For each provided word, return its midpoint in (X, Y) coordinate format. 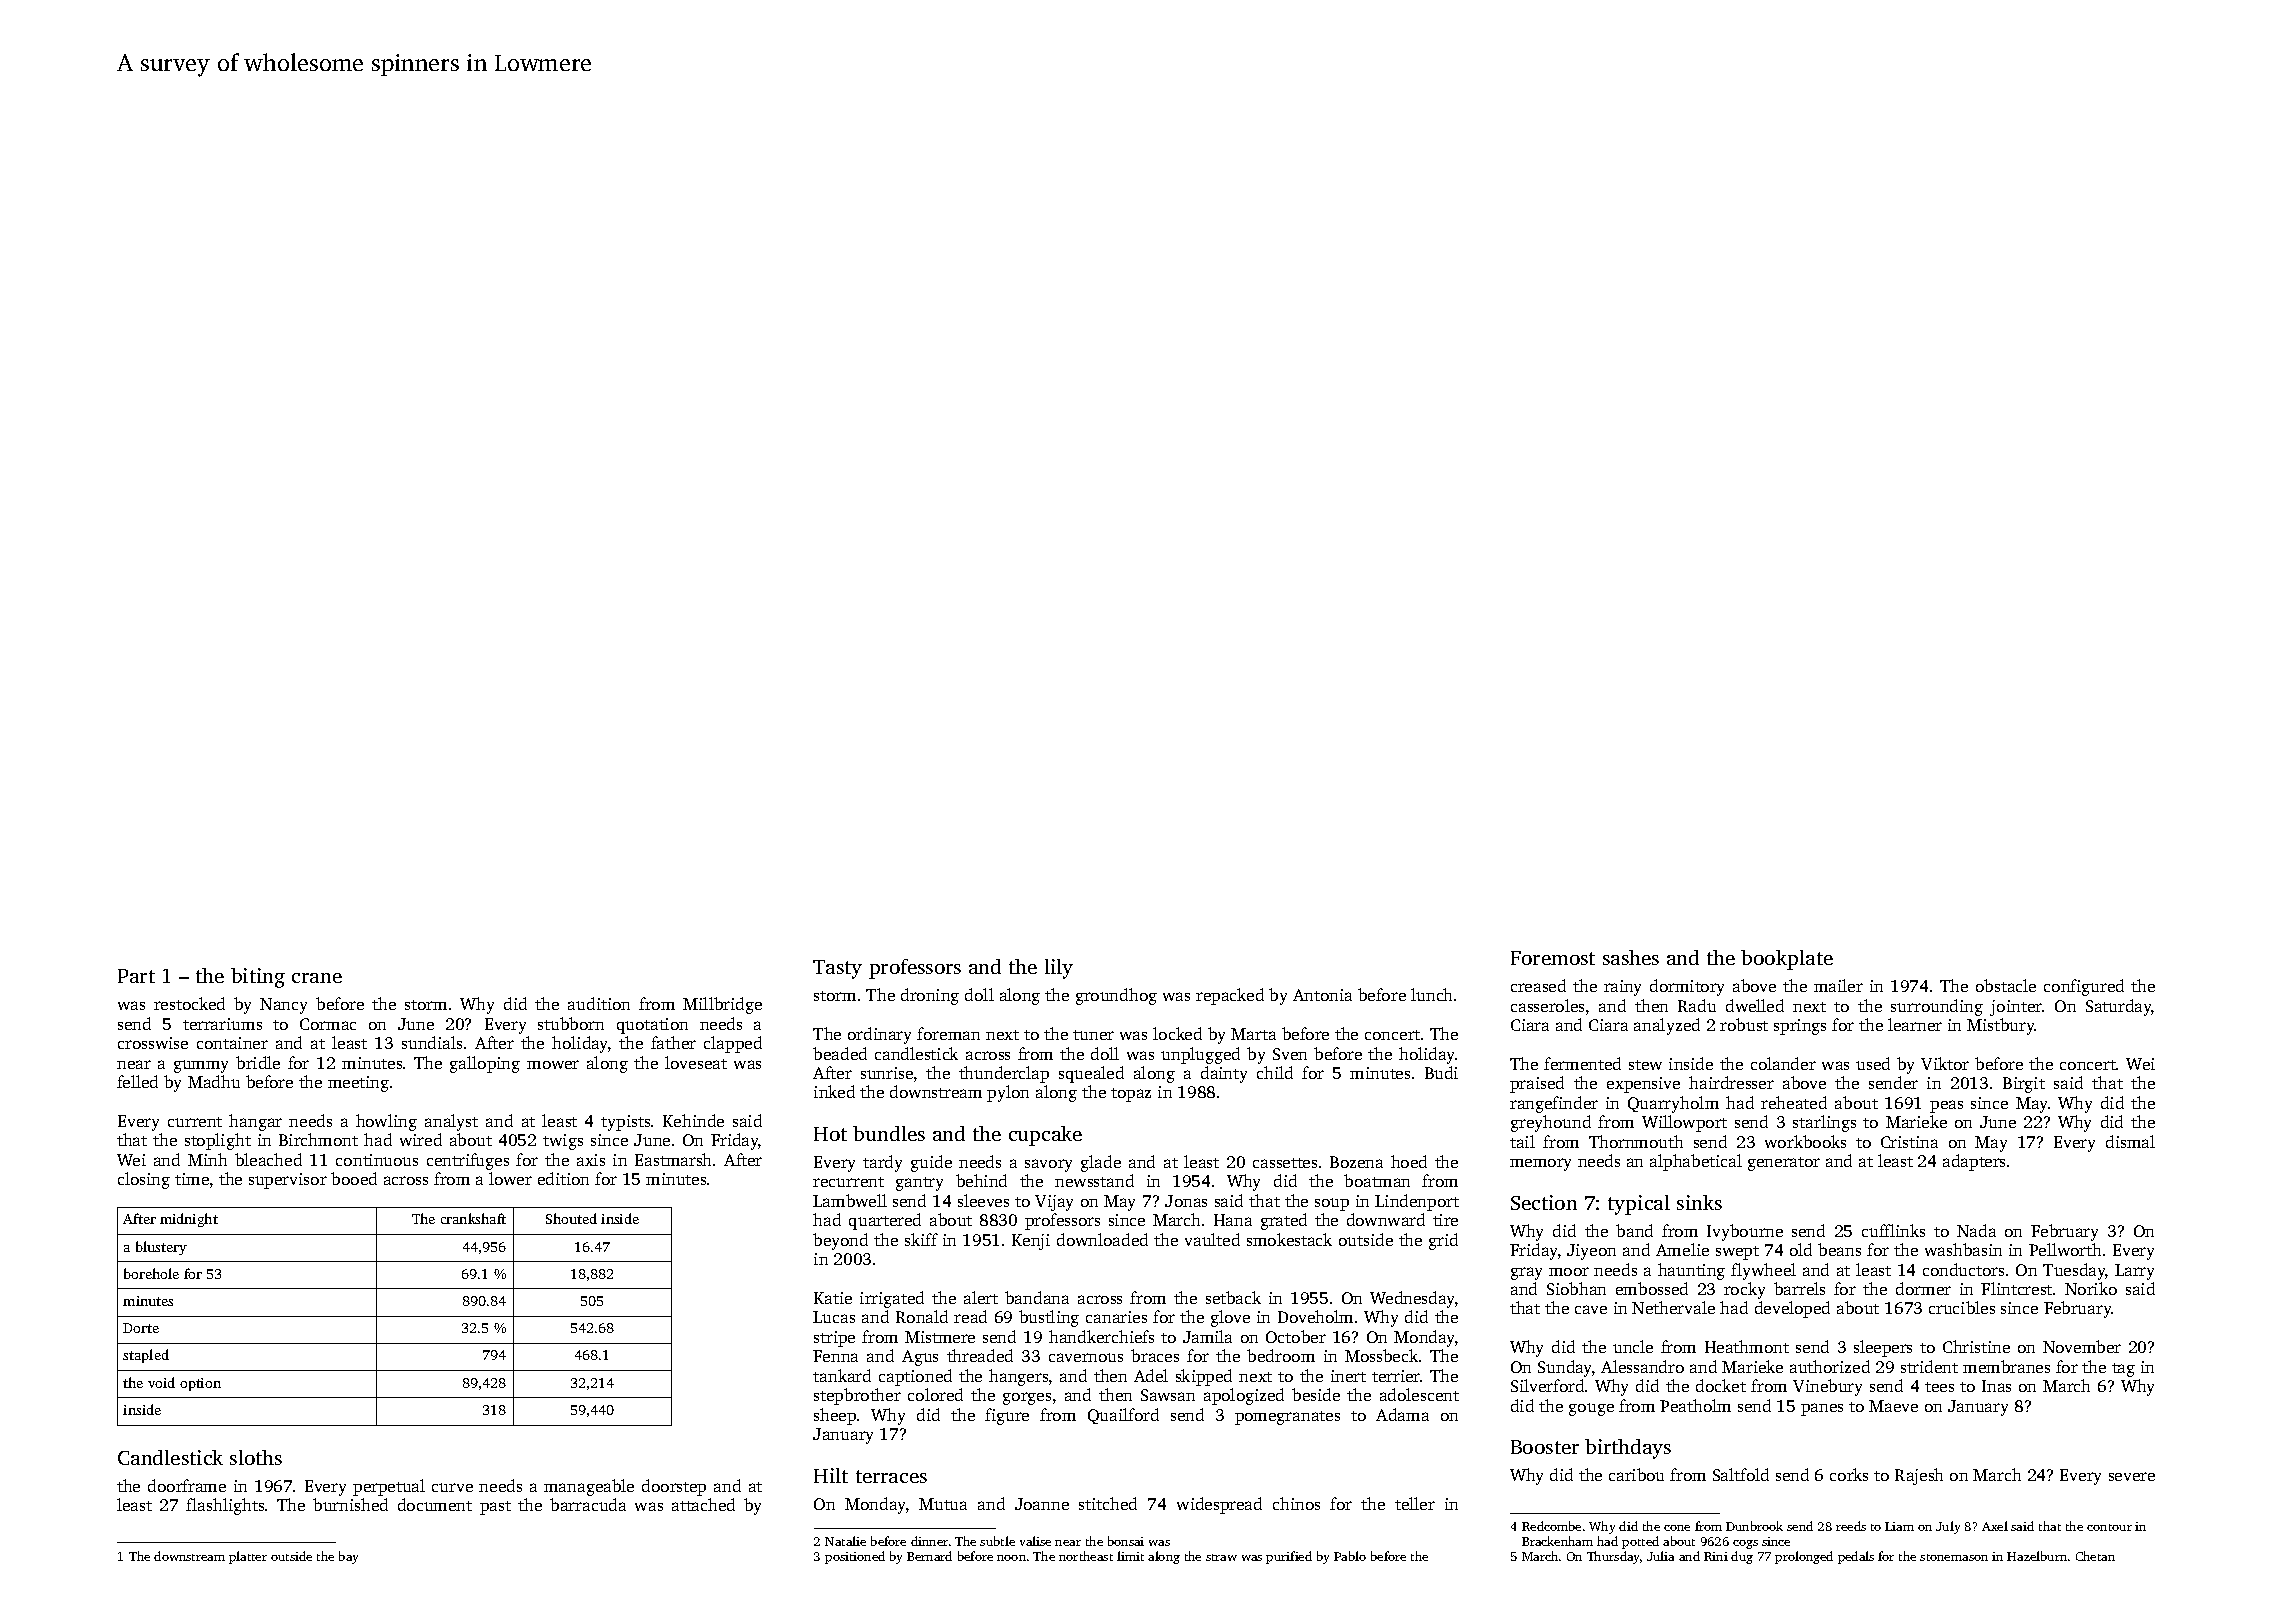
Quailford (1123, 1416)
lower (510, 1178)
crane (317, 978)
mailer (1838, 985)
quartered (885, 1221)
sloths (256, 1457)
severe (2132, 1476)
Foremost (1553, 958)
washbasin (1963, 1249)
